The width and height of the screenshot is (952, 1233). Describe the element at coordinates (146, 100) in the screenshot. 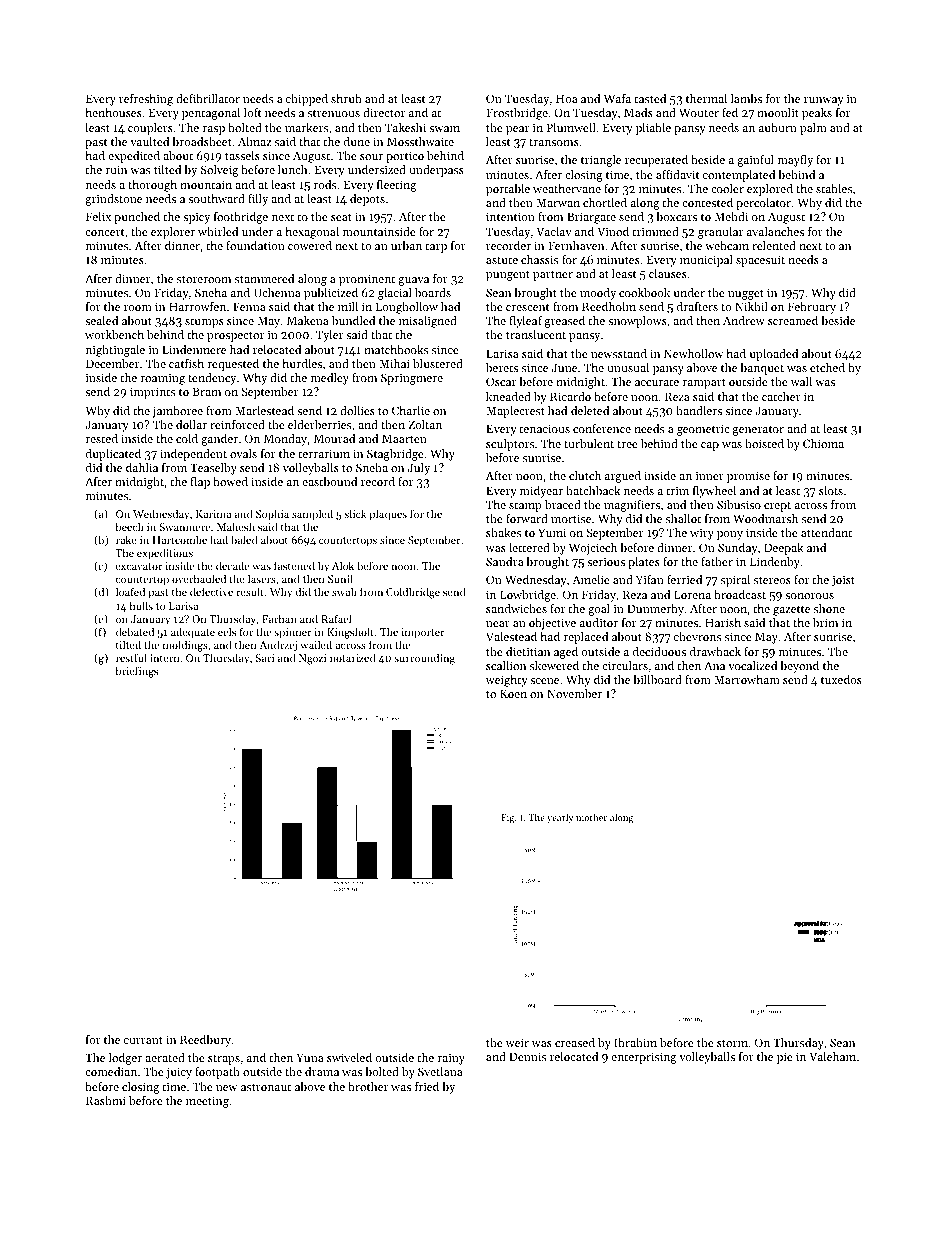

I see `refreshing` at that location.
